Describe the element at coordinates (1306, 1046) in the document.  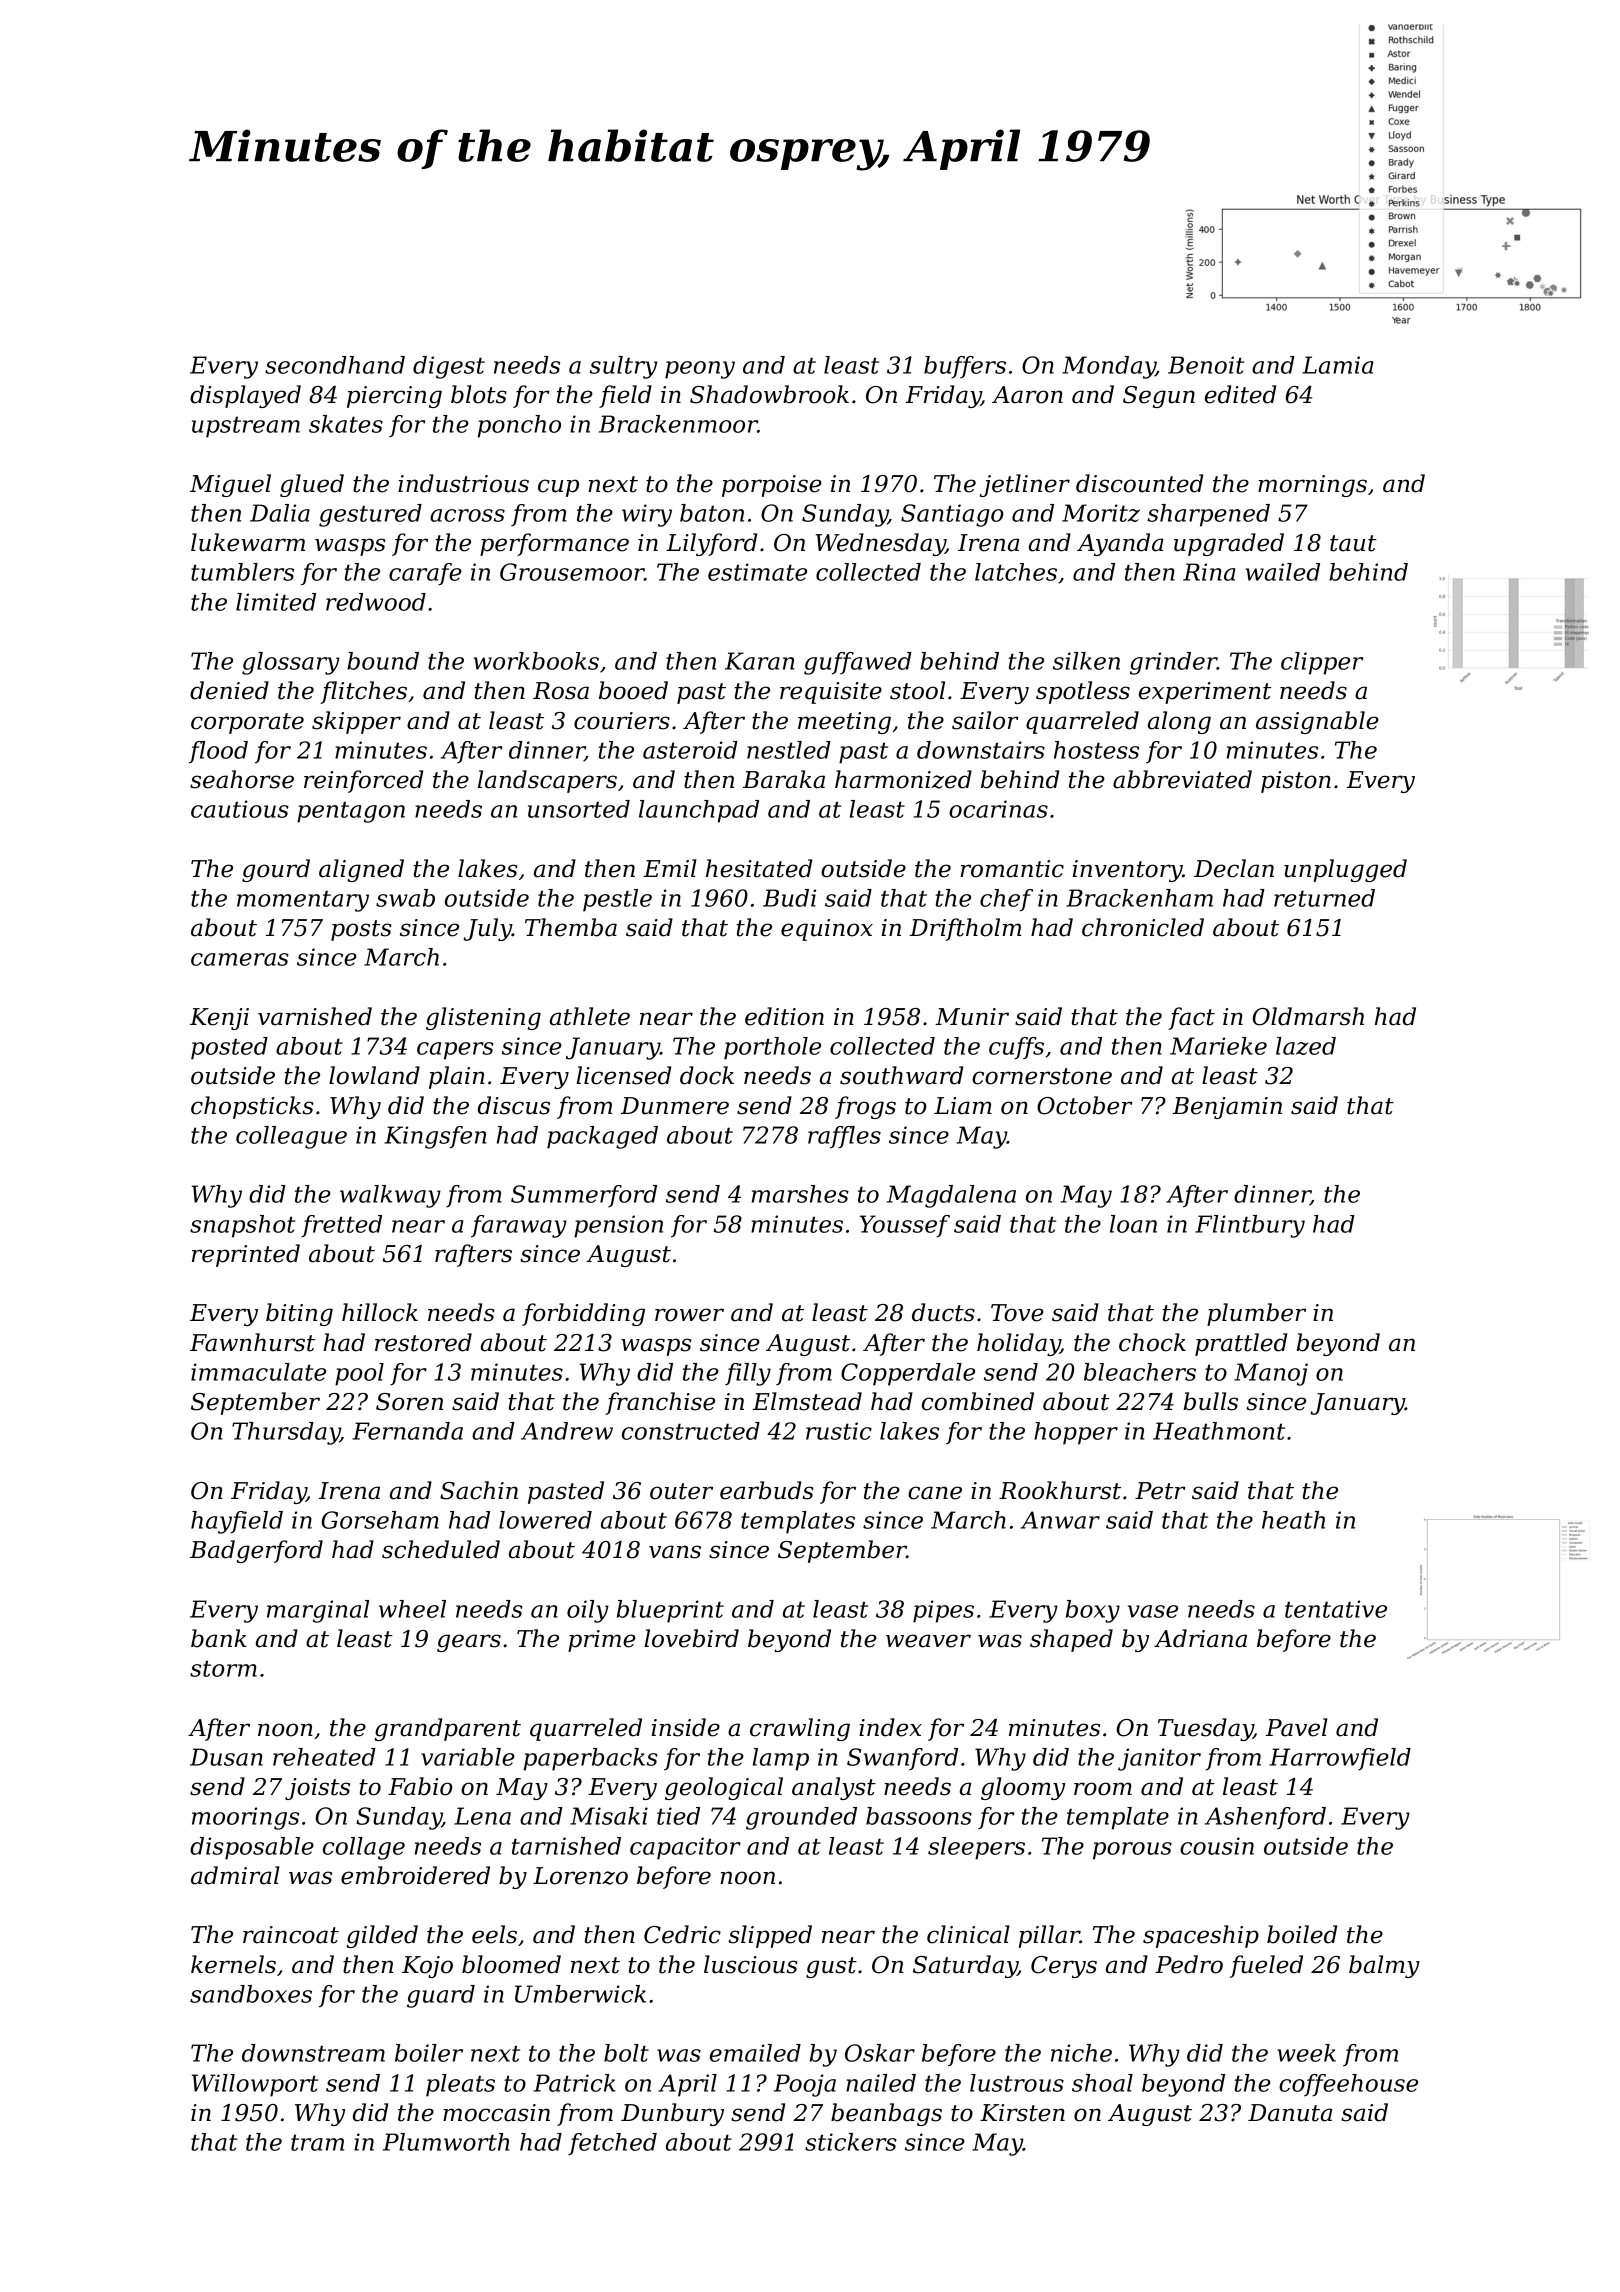
I see `lazed` at that location.
